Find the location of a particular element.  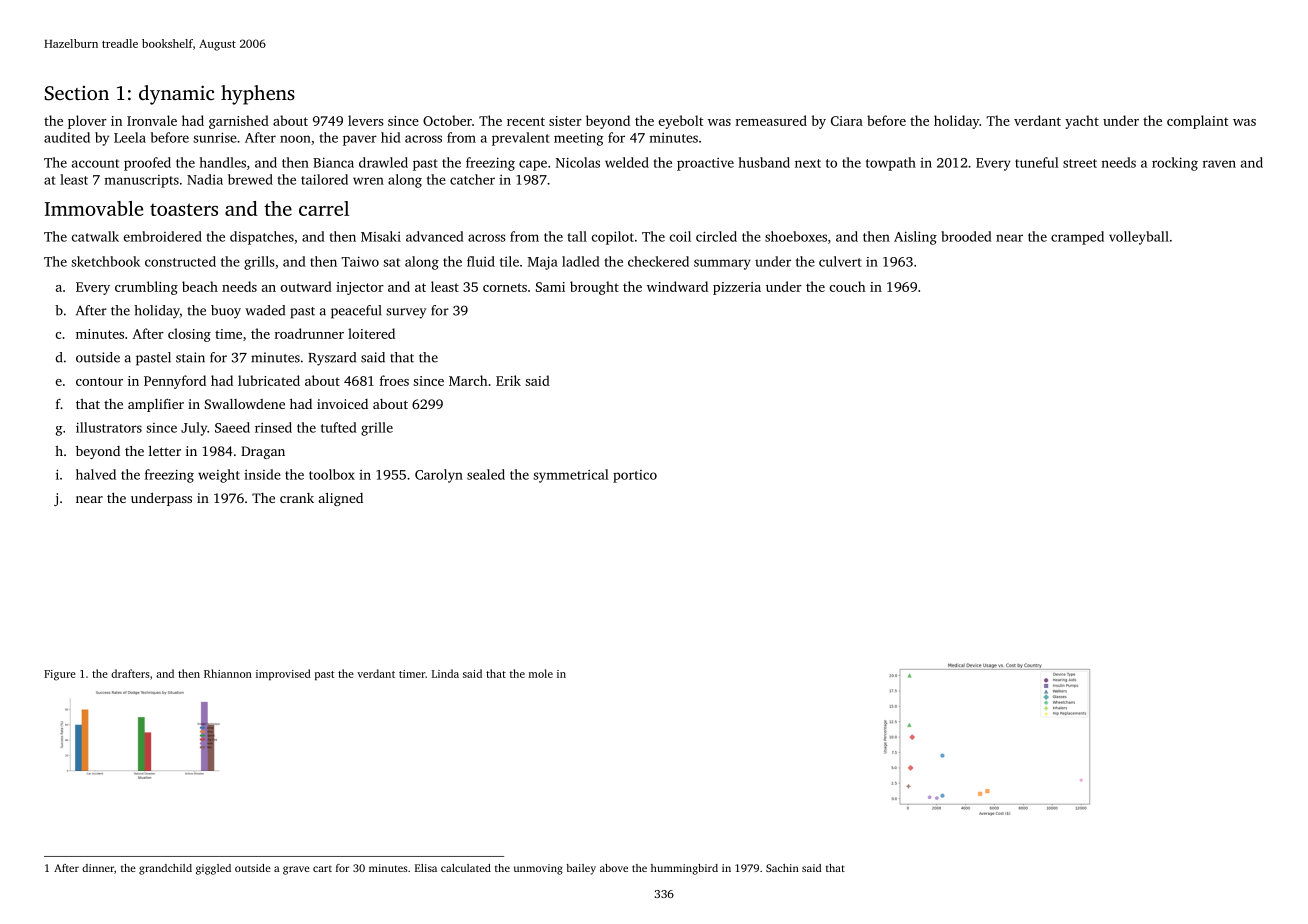

portico is located at coordinates (635, 476).
